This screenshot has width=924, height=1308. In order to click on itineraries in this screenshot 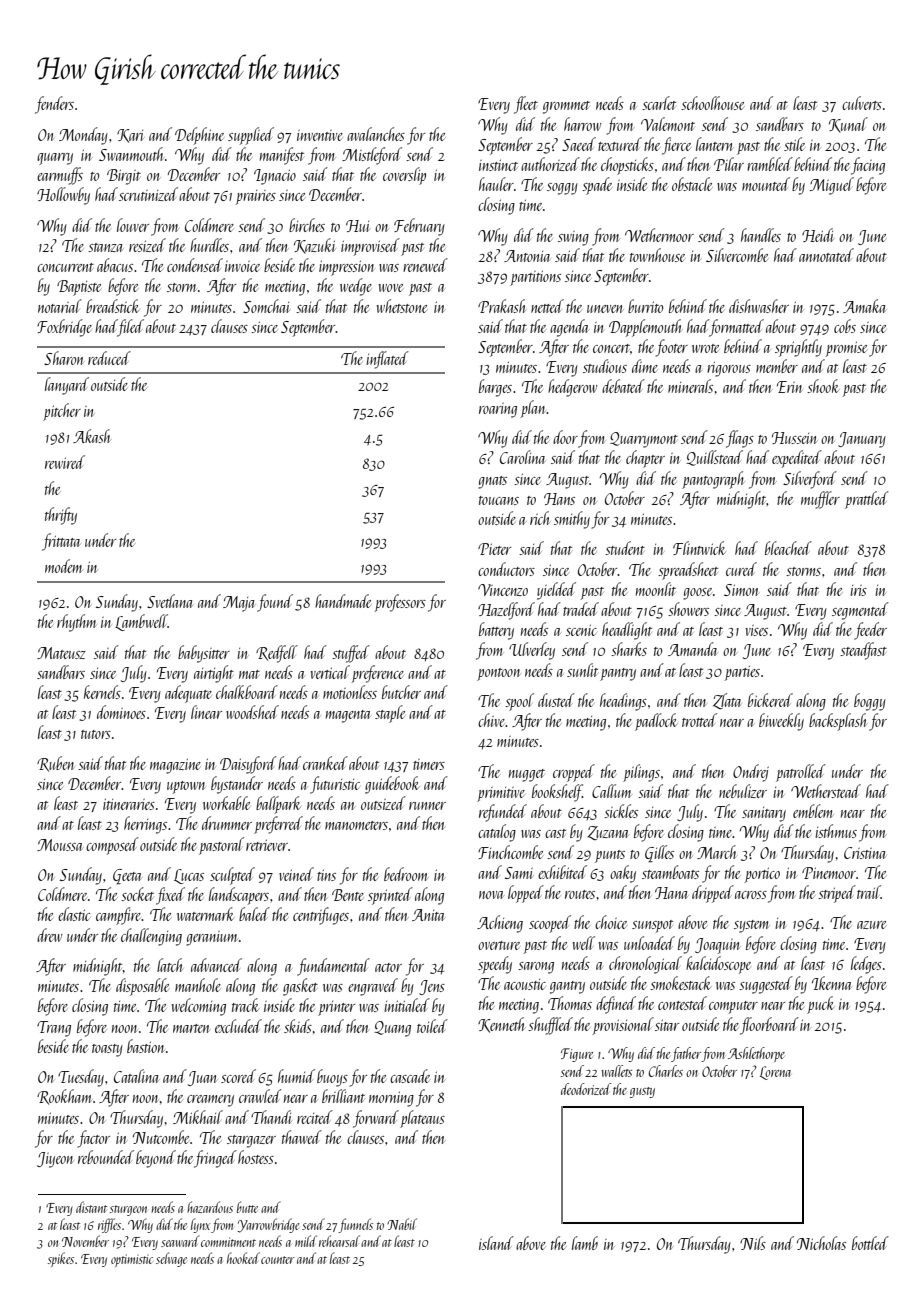, I will do `click(129, 804)`.
